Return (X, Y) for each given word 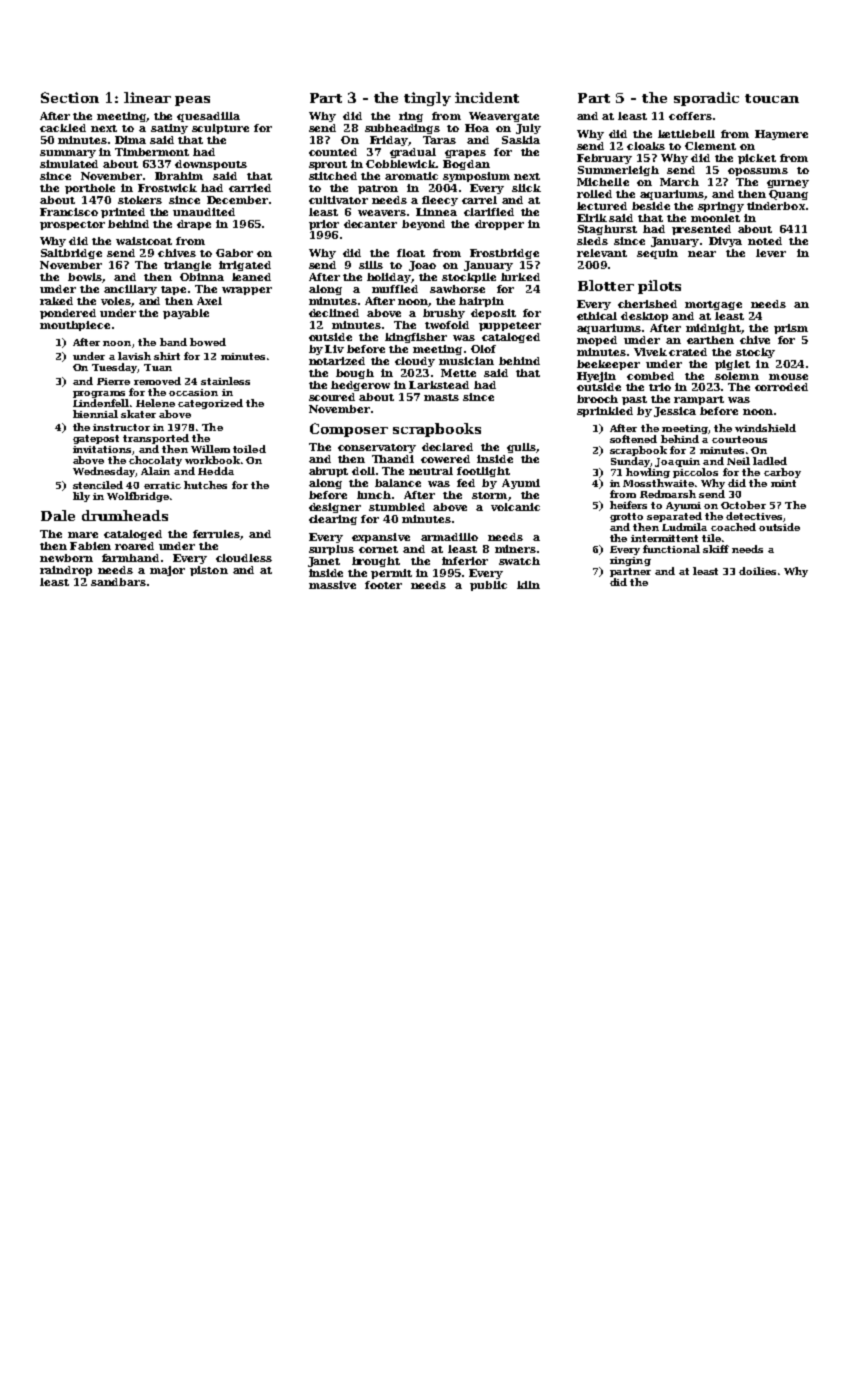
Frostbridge (504, 254)
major (167, 571)
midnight (713, 329)
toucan (772, 98)
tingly (427, 99)
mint (783, 483)
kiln (528, 585)
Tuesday (115, 368)
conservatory (377, 448)
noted (765, 241)
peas (192, 101)
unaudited (204, 212)
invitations (102, 449)
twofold (447, 325)
